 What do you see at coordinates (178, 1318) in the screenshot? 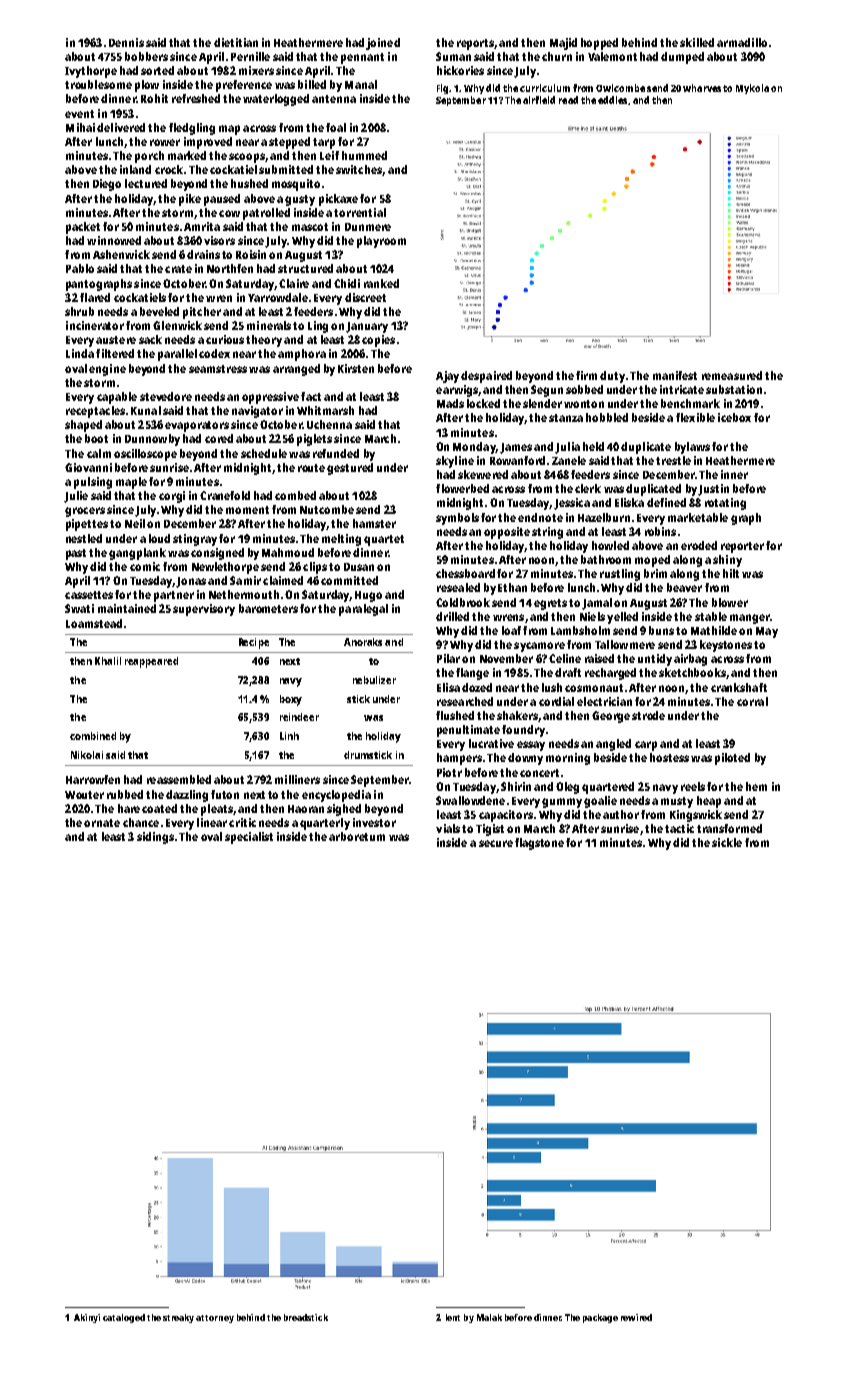
I see `streaky` at bounding box center [178, 1318].
